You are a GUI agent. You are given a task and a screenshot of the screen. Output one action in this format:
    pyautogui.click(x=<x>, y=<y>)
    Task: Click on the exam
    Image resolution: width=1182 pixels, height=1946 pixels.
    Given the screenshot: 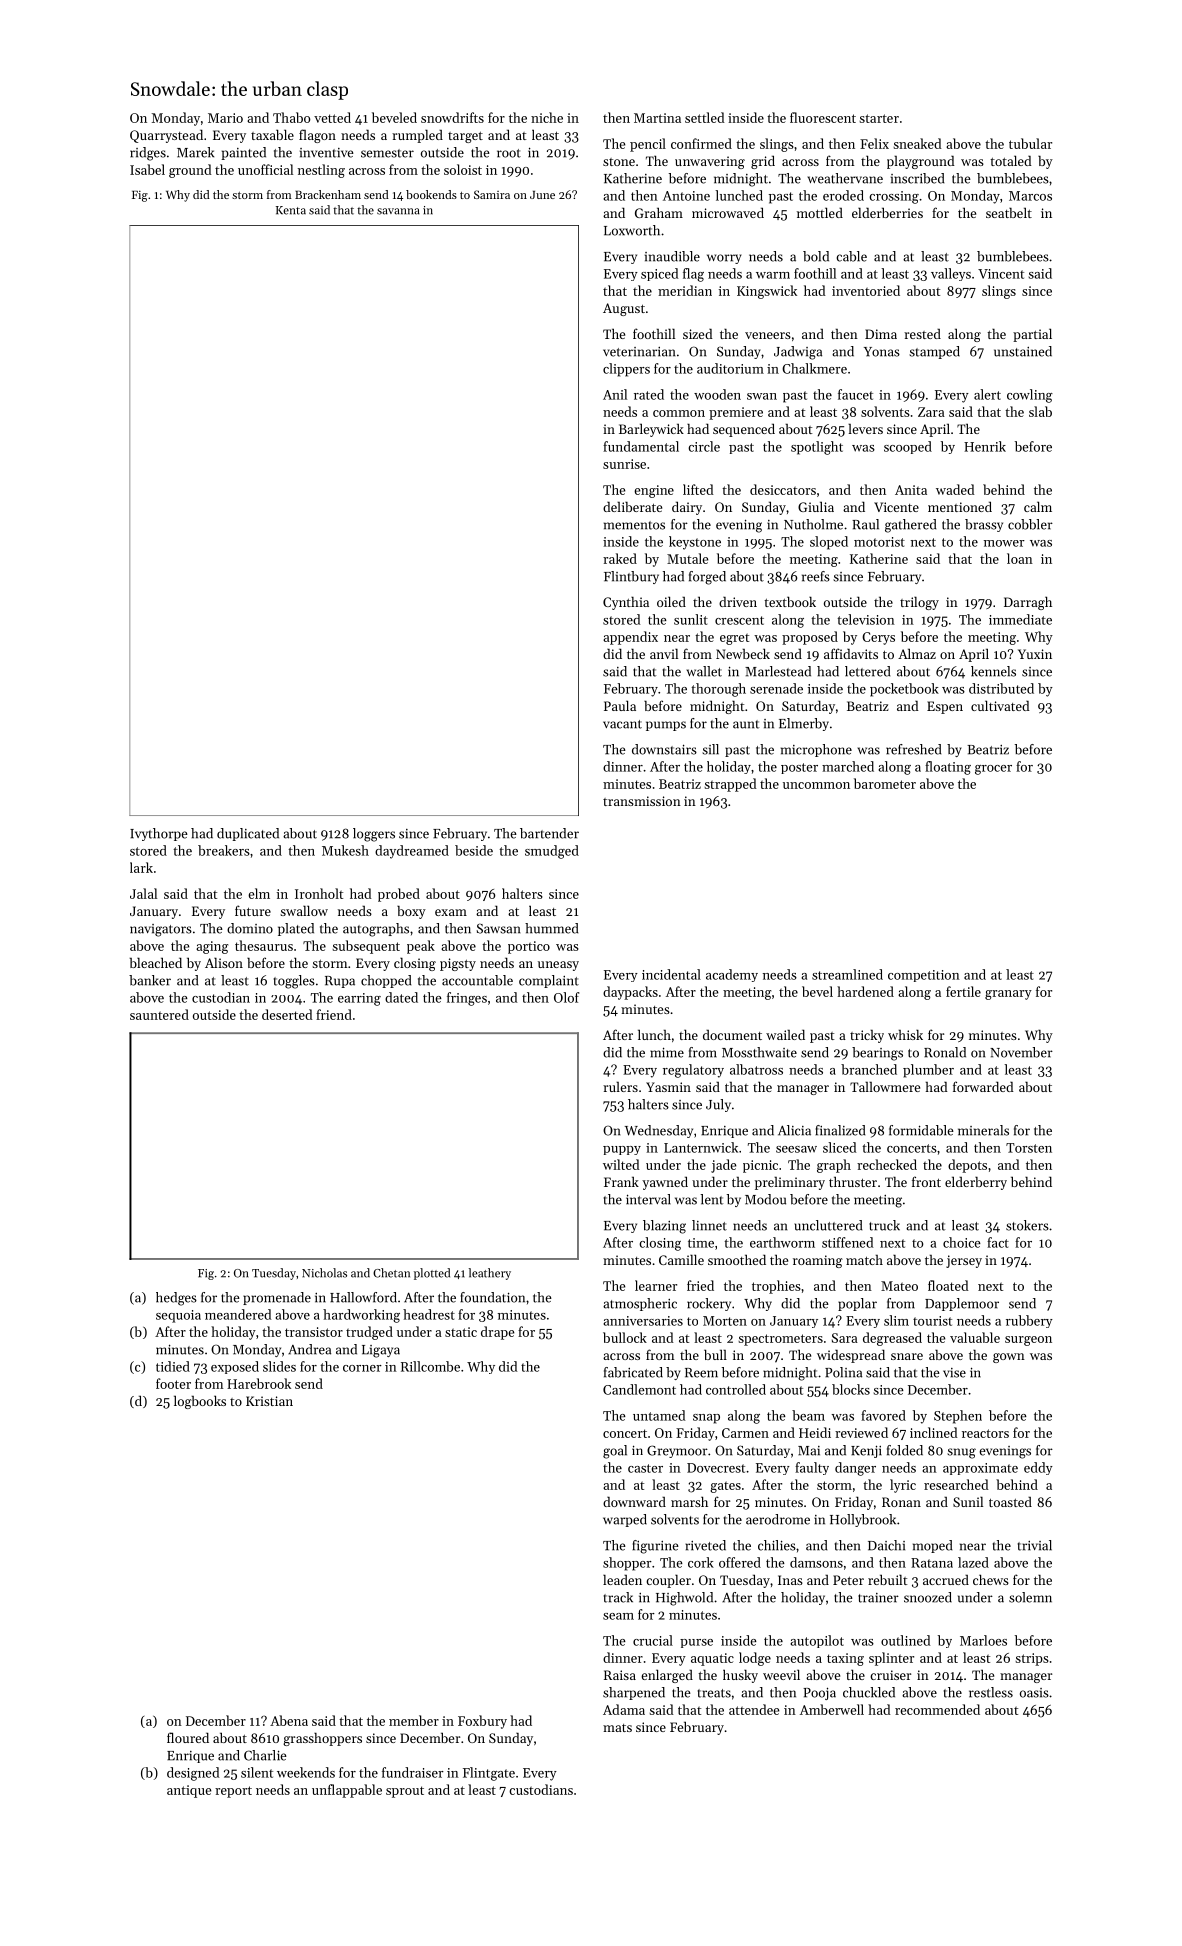 What is the action you would take?
    pyautogui.click(x=451, y=912)
